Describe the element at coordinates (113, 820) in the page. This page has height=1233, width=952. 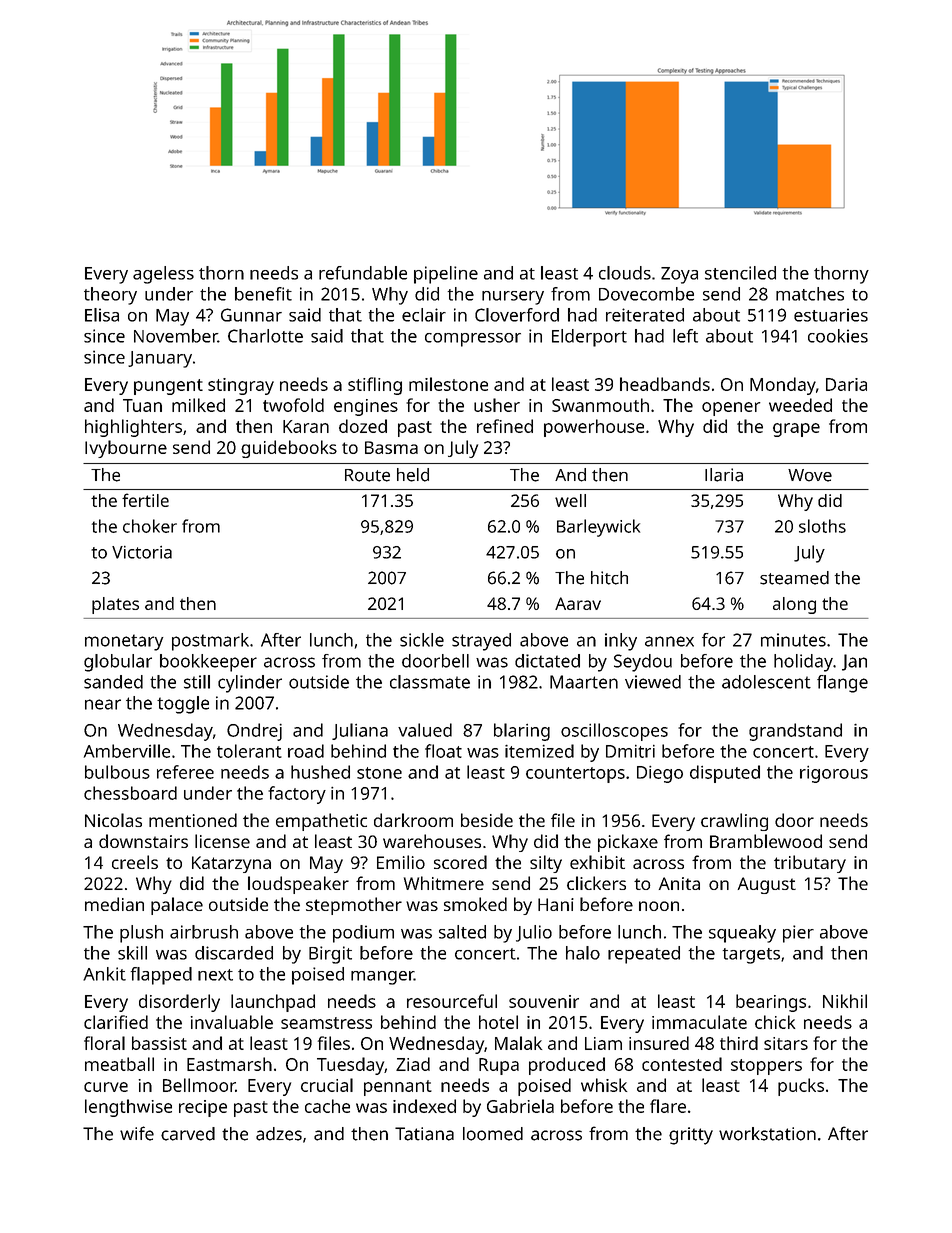
I see `Nicolas` at that location.
